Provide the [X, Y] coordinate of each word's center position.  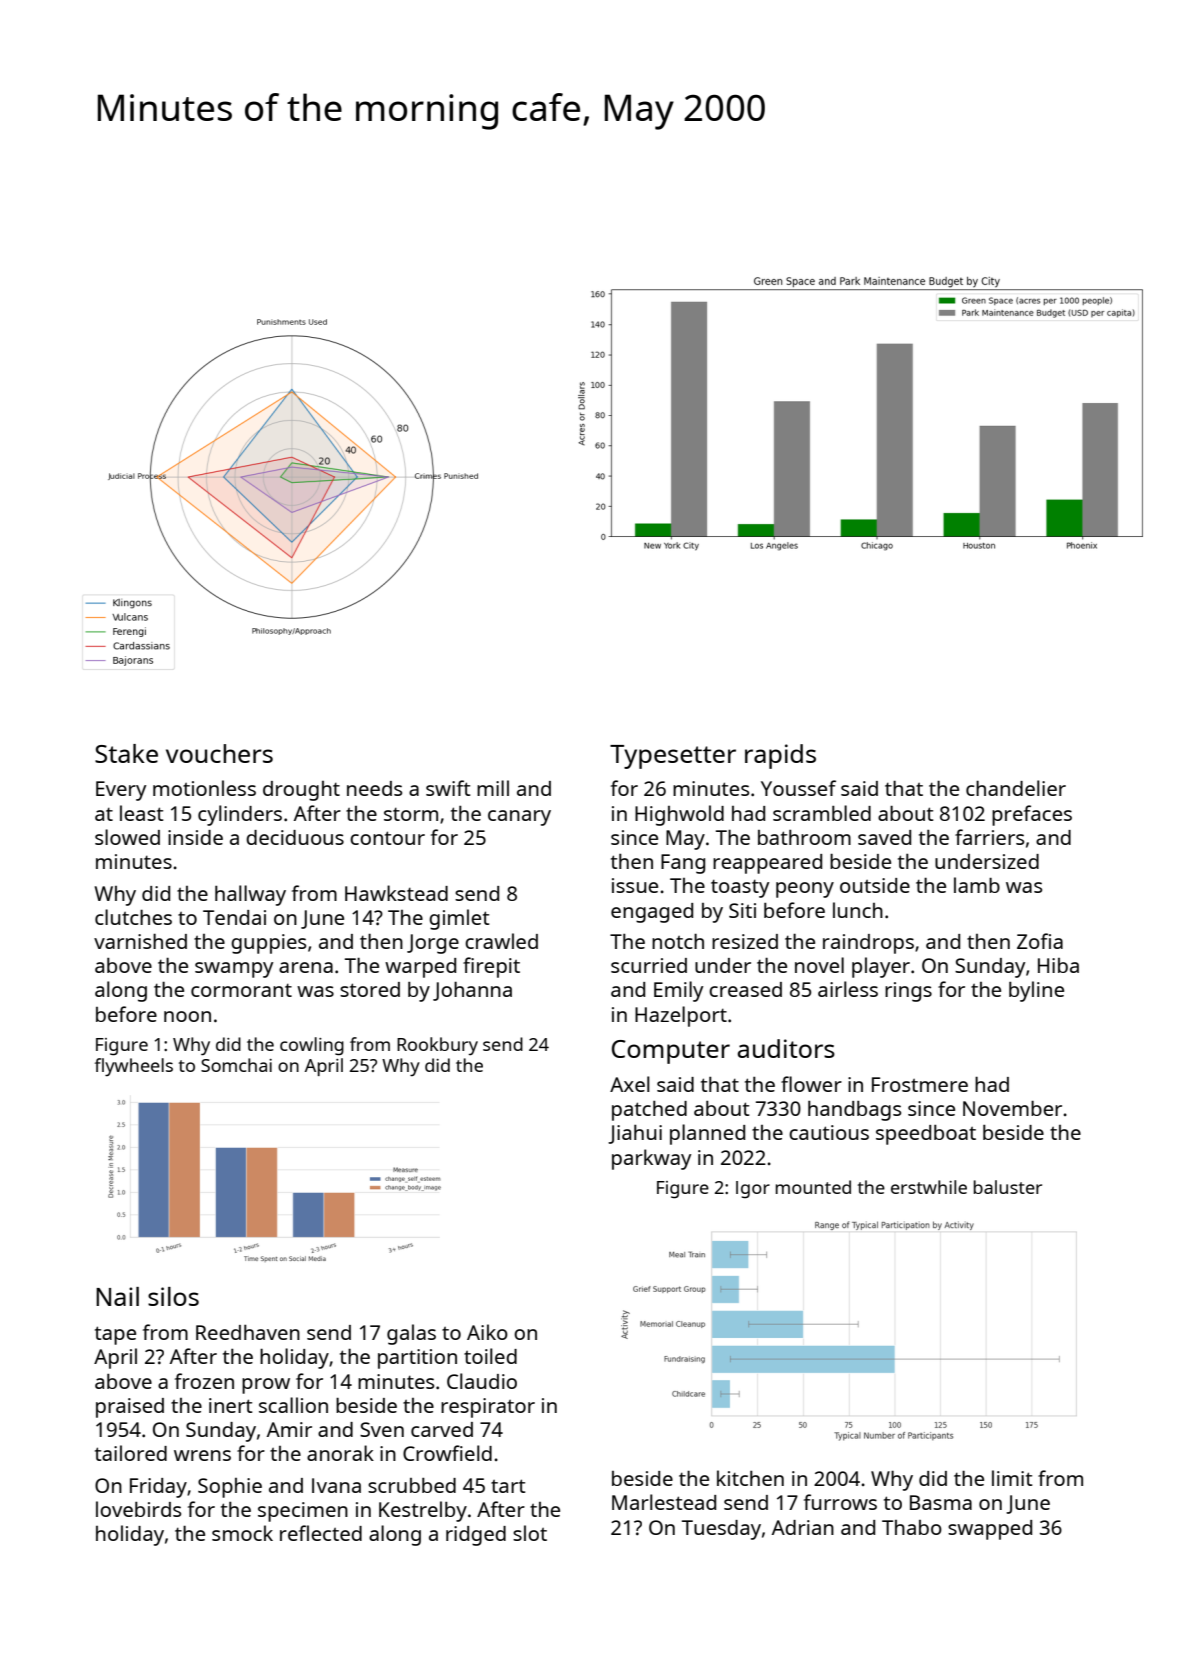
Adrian [803, 1527]
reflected [321, 1533]
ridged [476, 1536]
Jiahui [635, 1134]
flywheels [134, 1067]
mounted [813, 1187]
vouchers [219, 753]
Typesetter [673, 757]
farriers [989, 837]
